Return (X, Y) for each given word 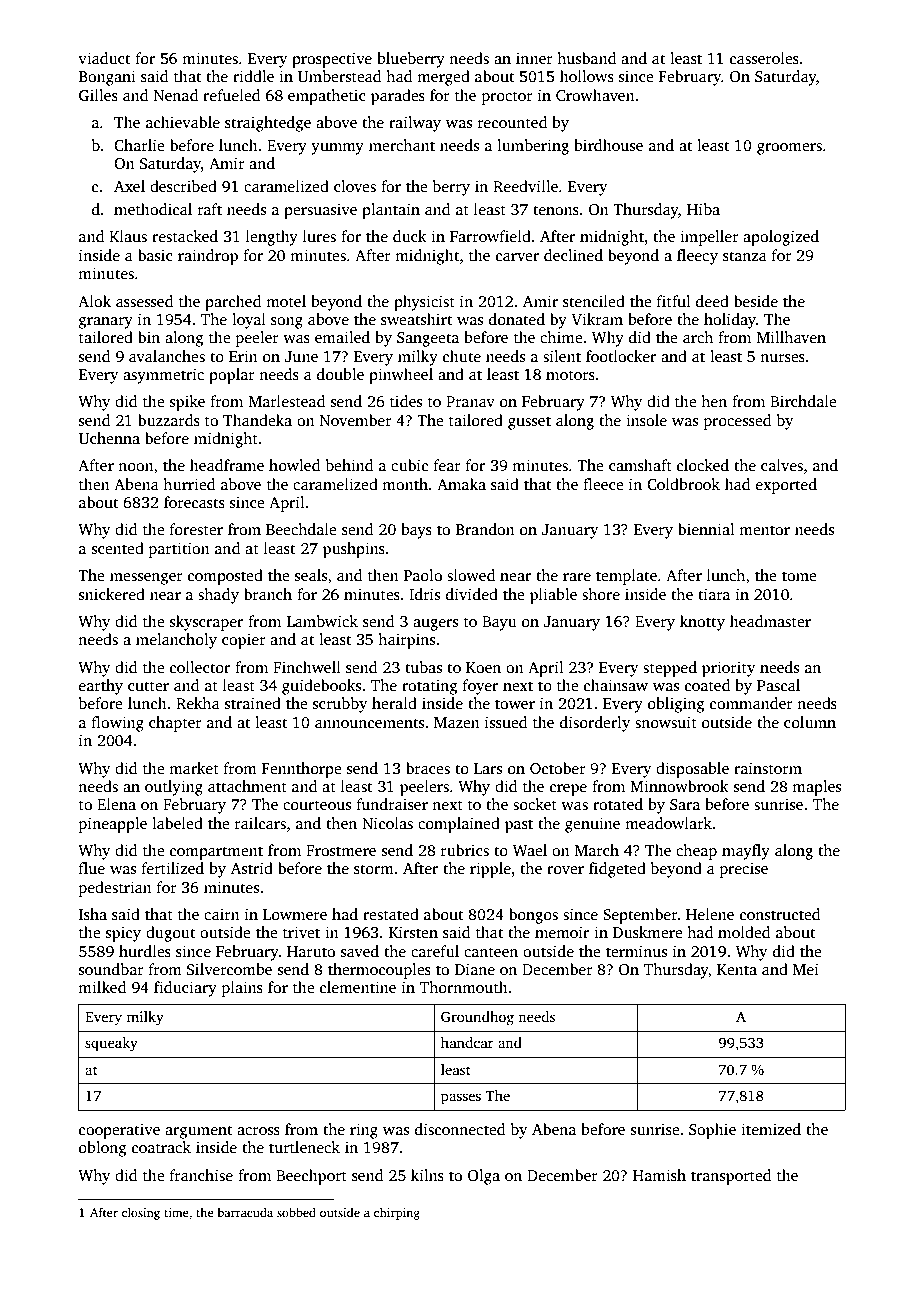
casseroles (764, 58)
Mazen (457, 722)
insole (646, 420)
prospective (332, 60)
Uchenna (109, 438)
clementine (358, 987)
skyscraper (206, 623)
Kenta (737, 969)
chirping (397, 1213)
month (405, 484)
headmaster (770, 621)
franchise (201, 1175)
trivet (301, 932)
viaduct (104, 58)
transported (731, 1177)
